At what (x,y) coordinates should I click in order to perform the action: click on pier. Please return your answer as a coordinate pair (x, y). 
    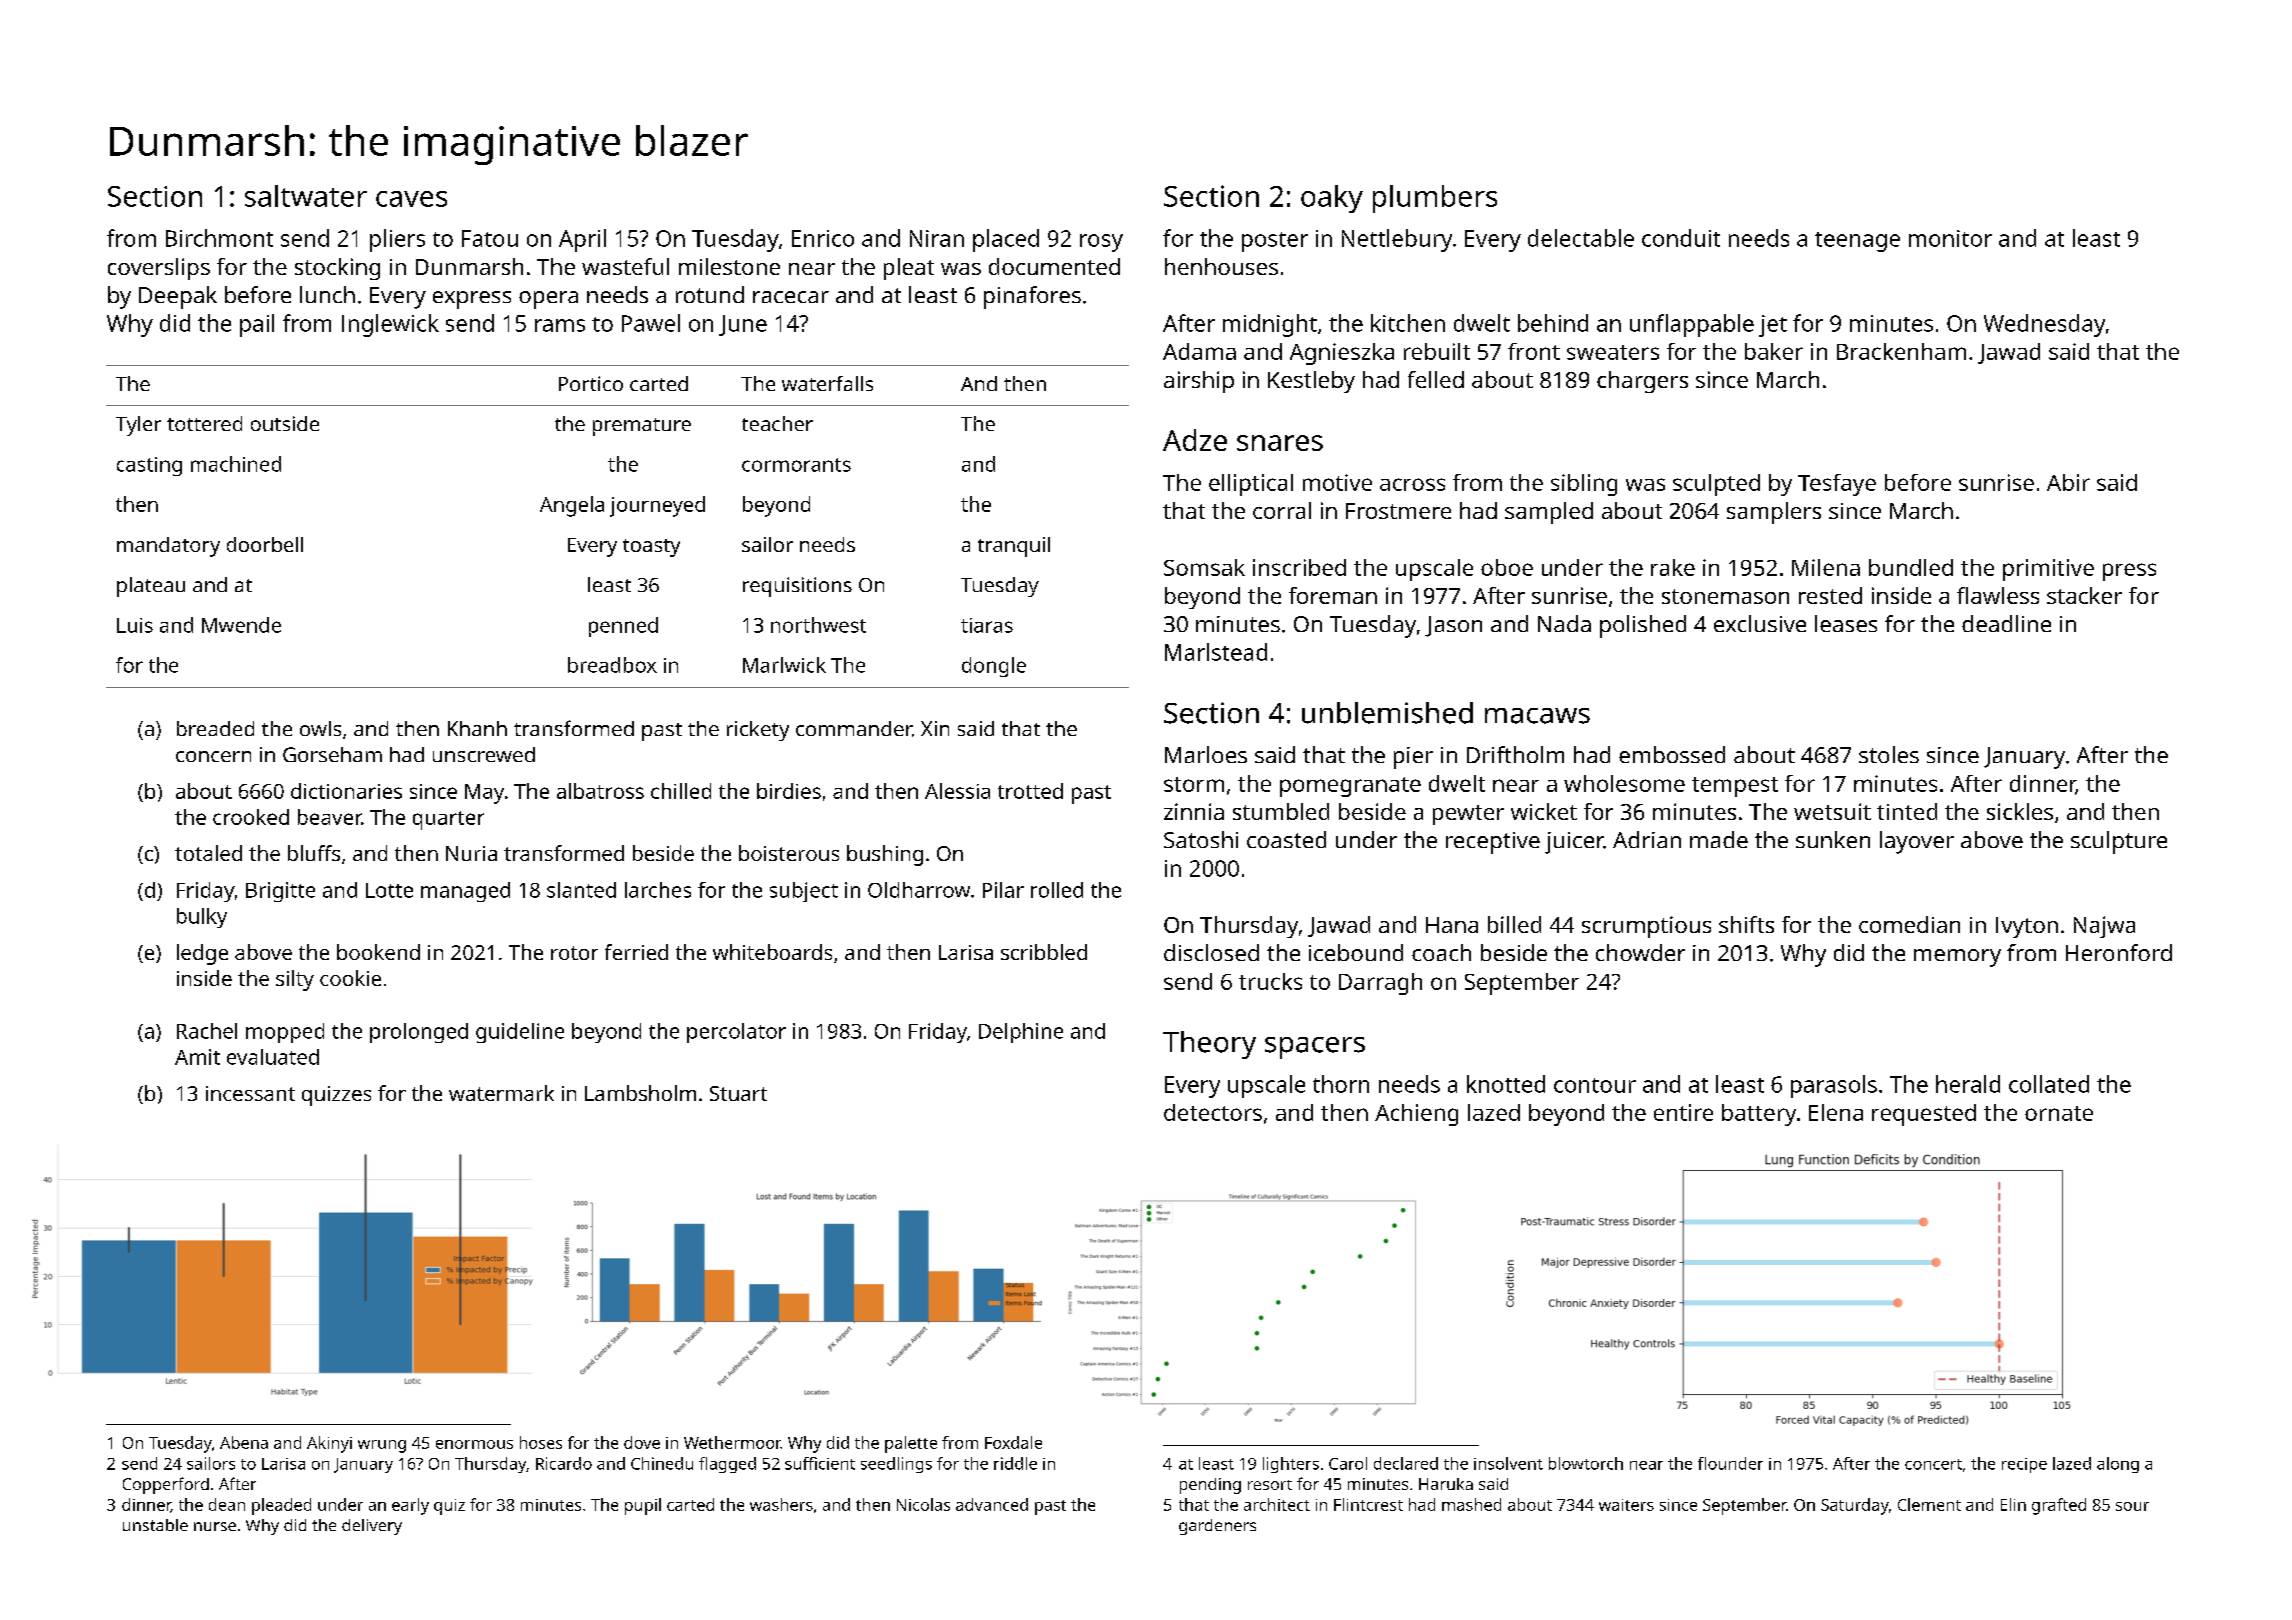
    Looking at the image, I should click on (1413, 758).
